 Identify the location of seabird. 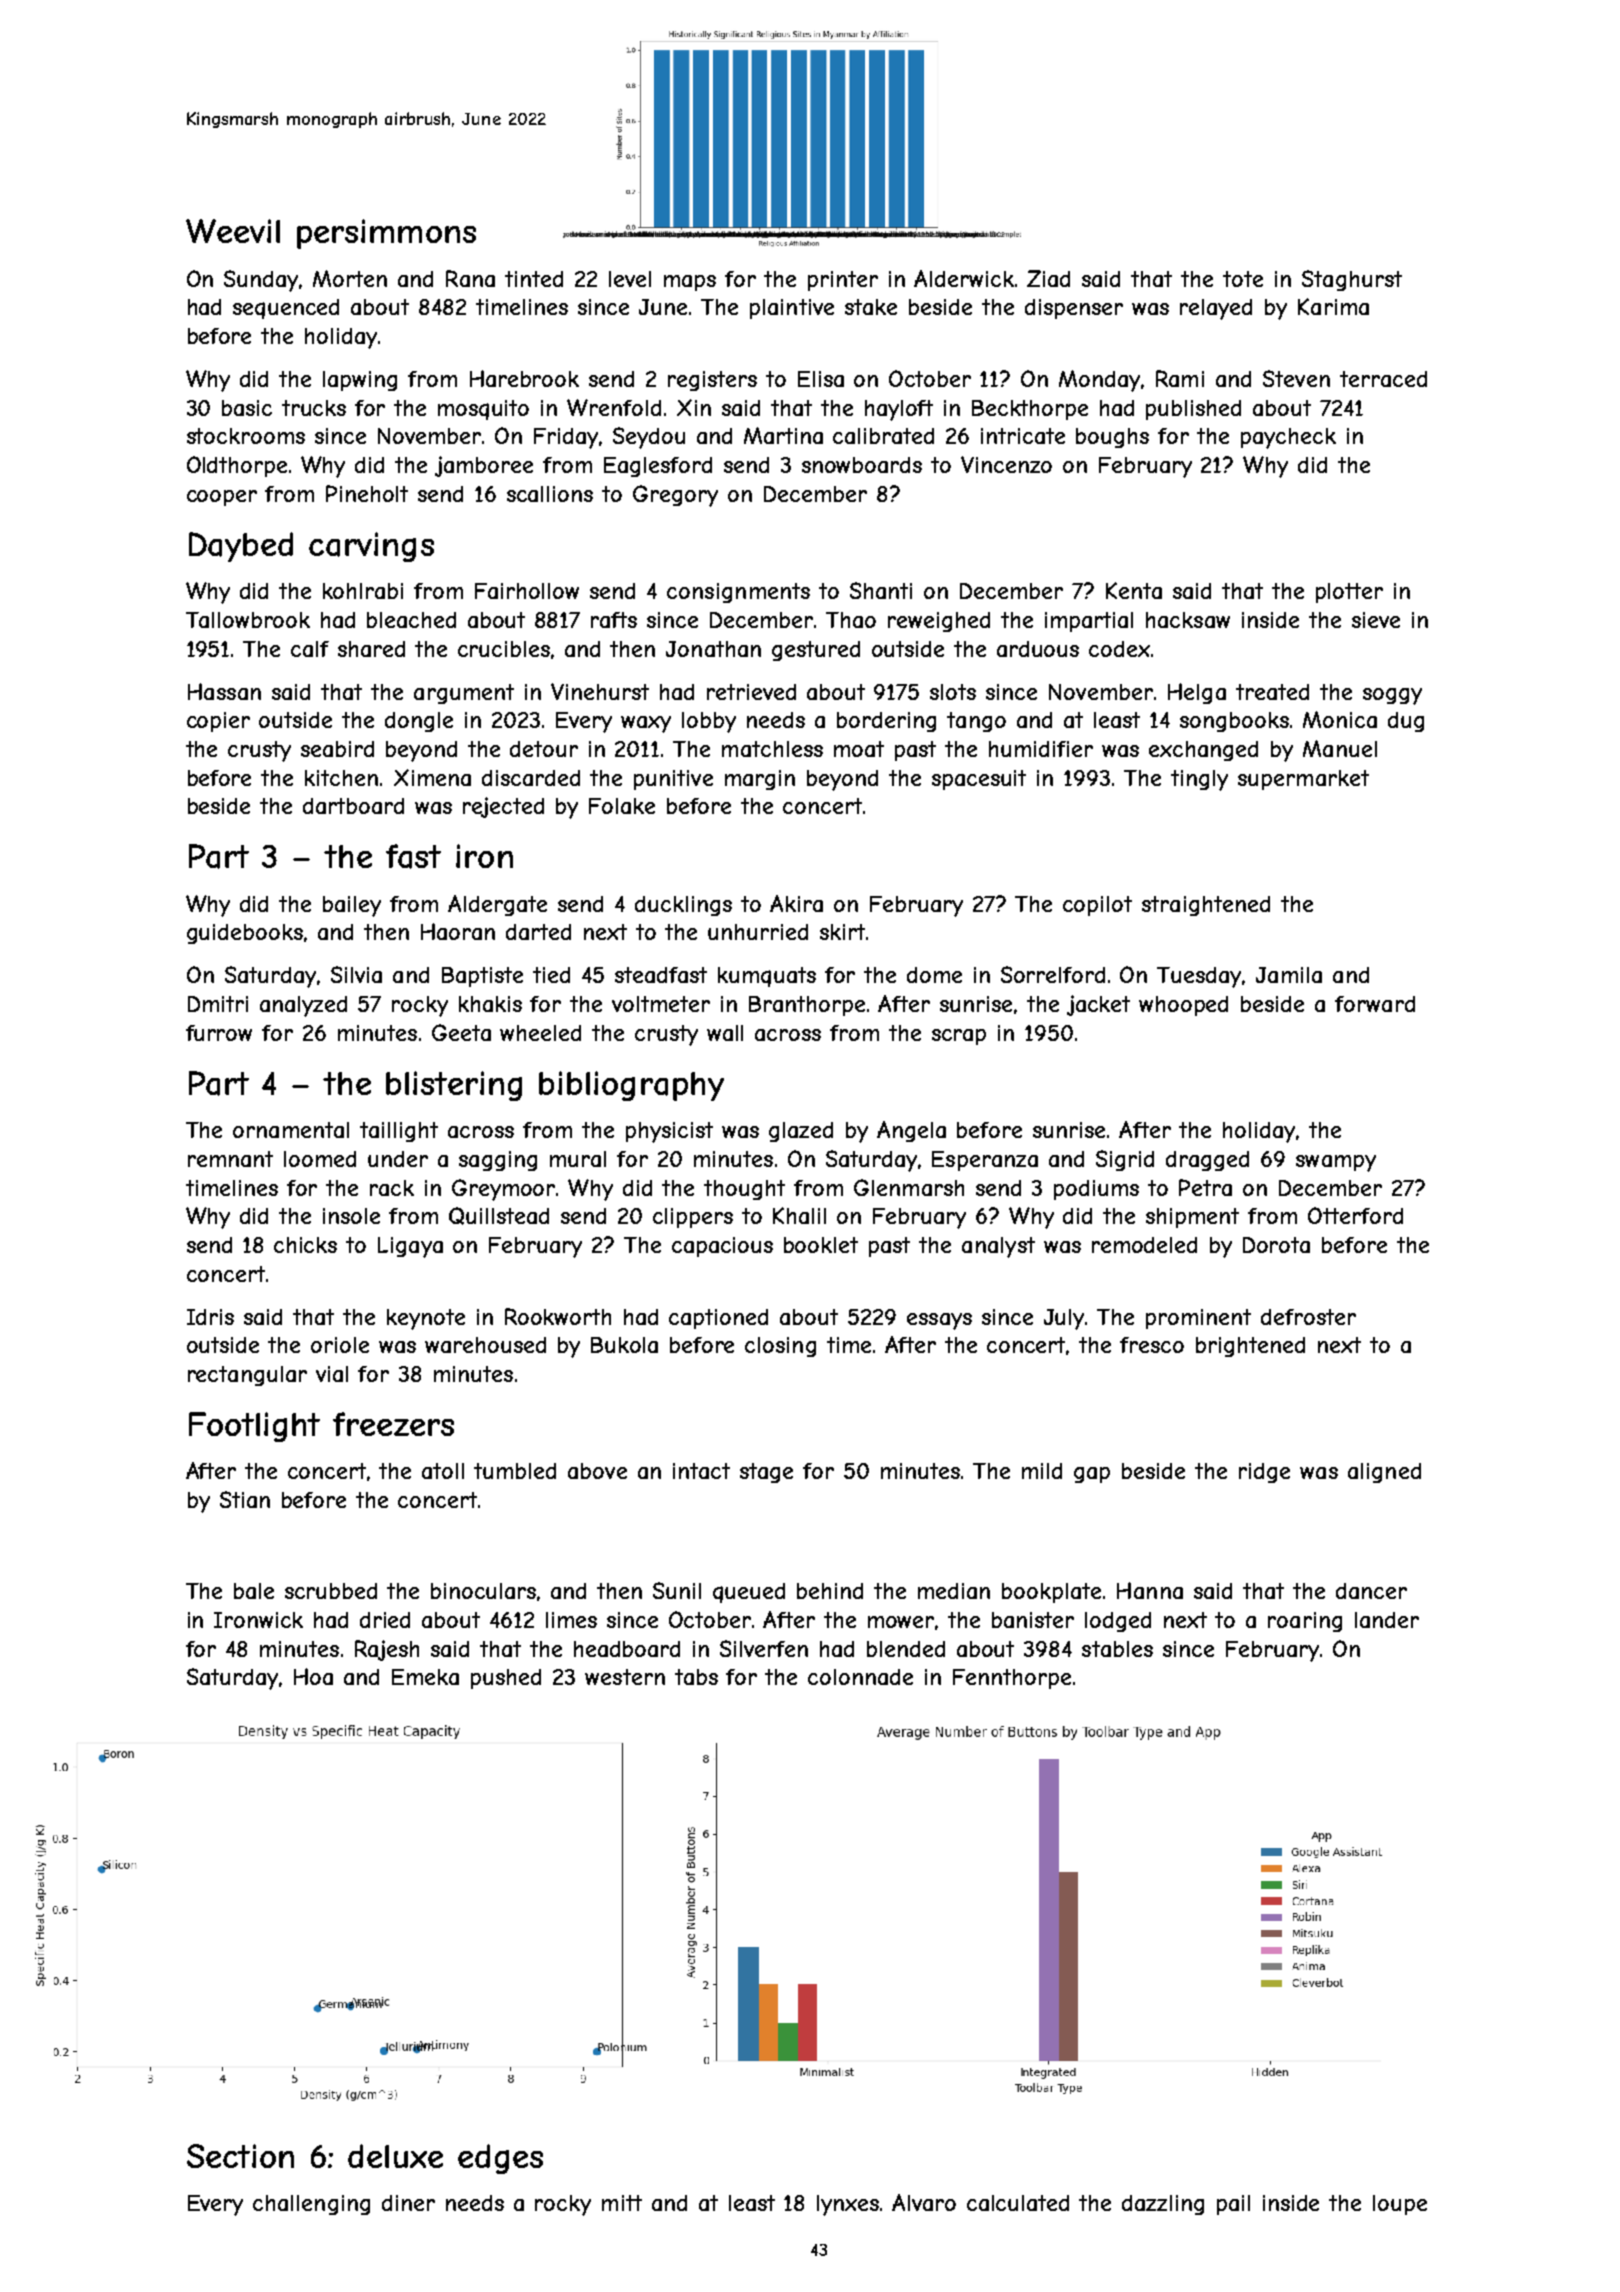
(337, 749).
